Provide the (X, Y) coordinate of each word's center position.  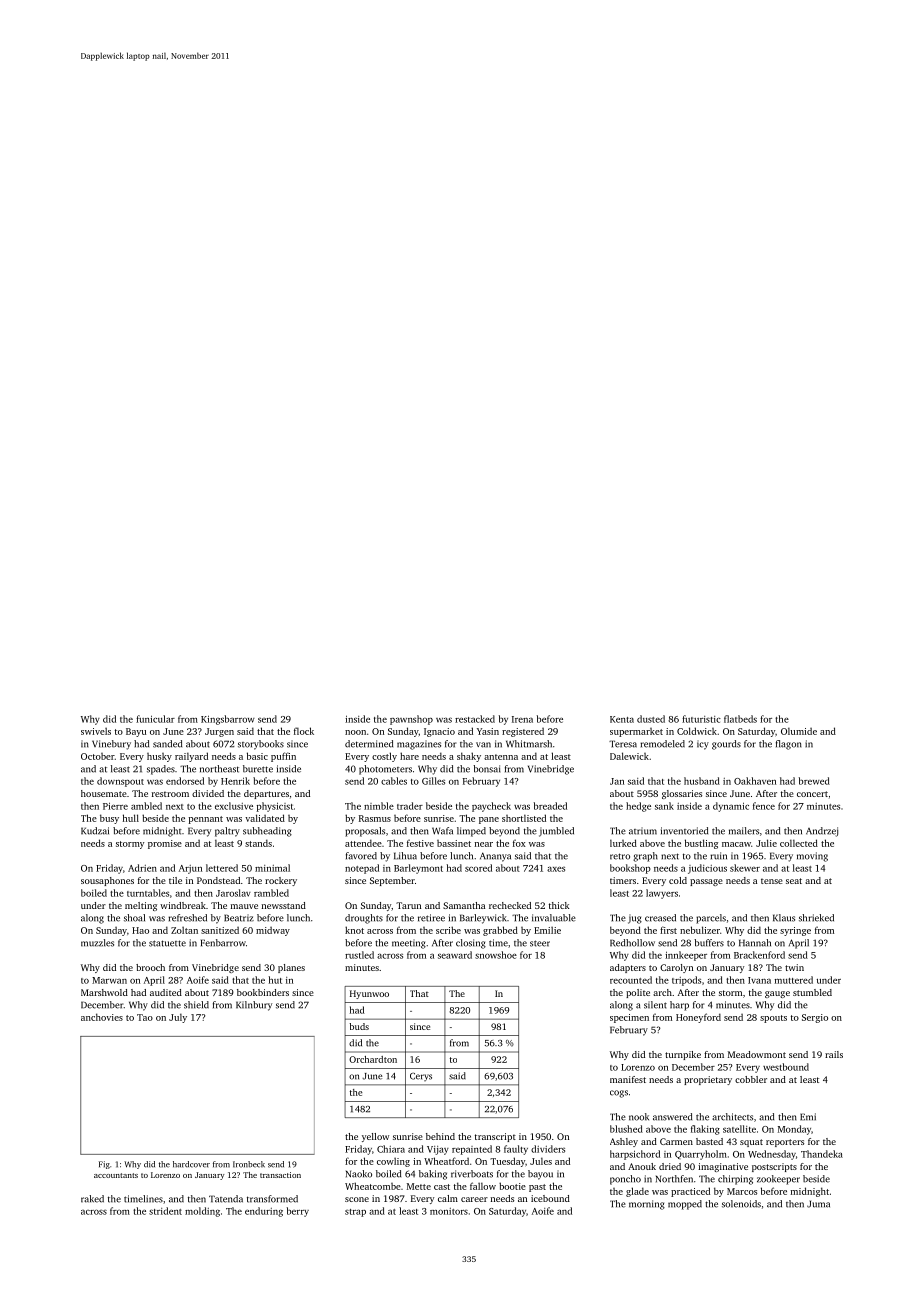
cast (442, 1187)
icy (703, 745)
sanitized (220, 930)
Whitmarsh (529, 744)
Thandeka (822, 1154)
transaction (280, 1175)
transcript (495, 1137)
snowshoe (496, 955)
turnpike (683, 1055)
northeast (219, 769)
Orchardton (373, 1059)
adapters (628, 968)
